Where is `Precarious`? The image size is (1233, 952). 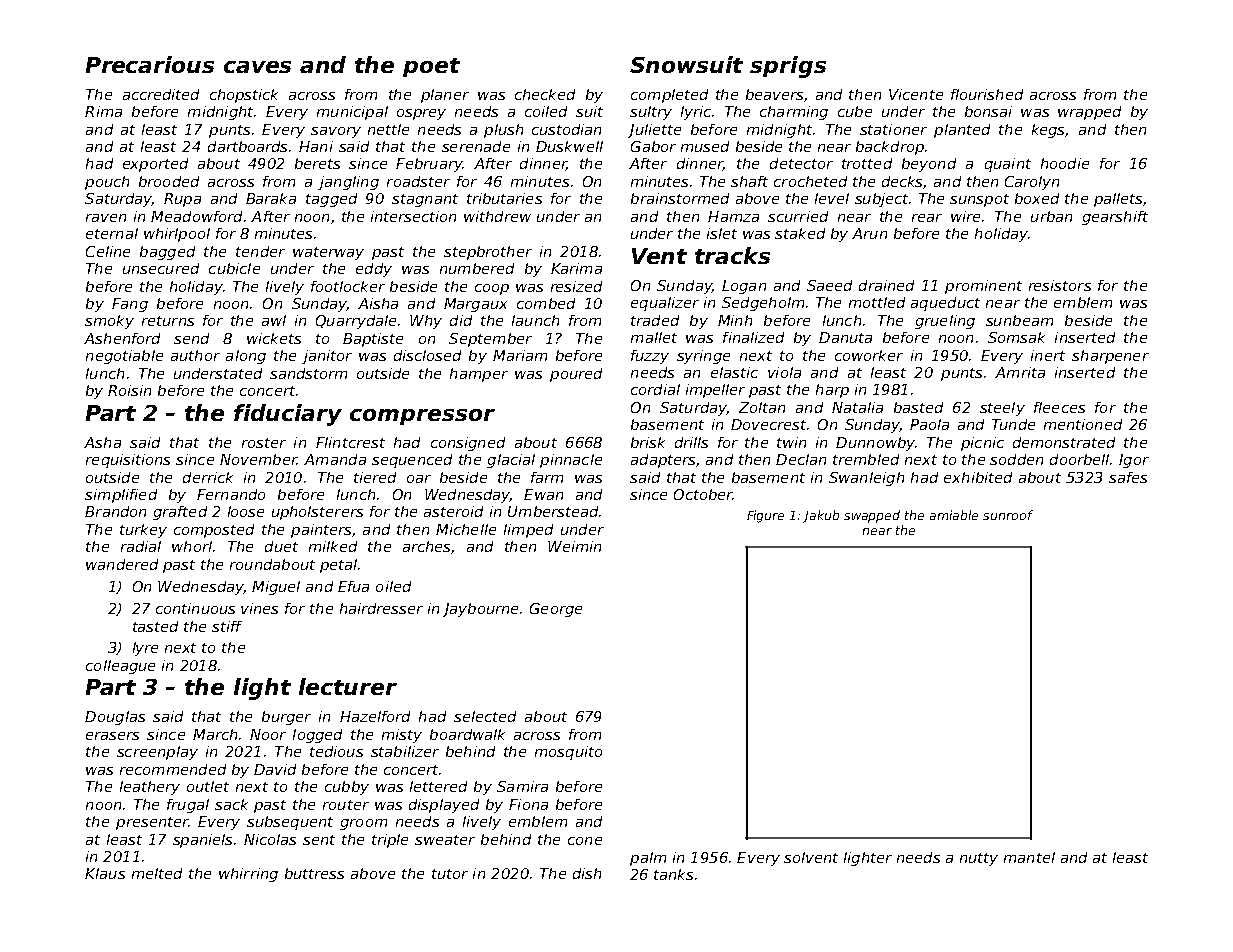
Precarious is located at coordinates (150, 64).
